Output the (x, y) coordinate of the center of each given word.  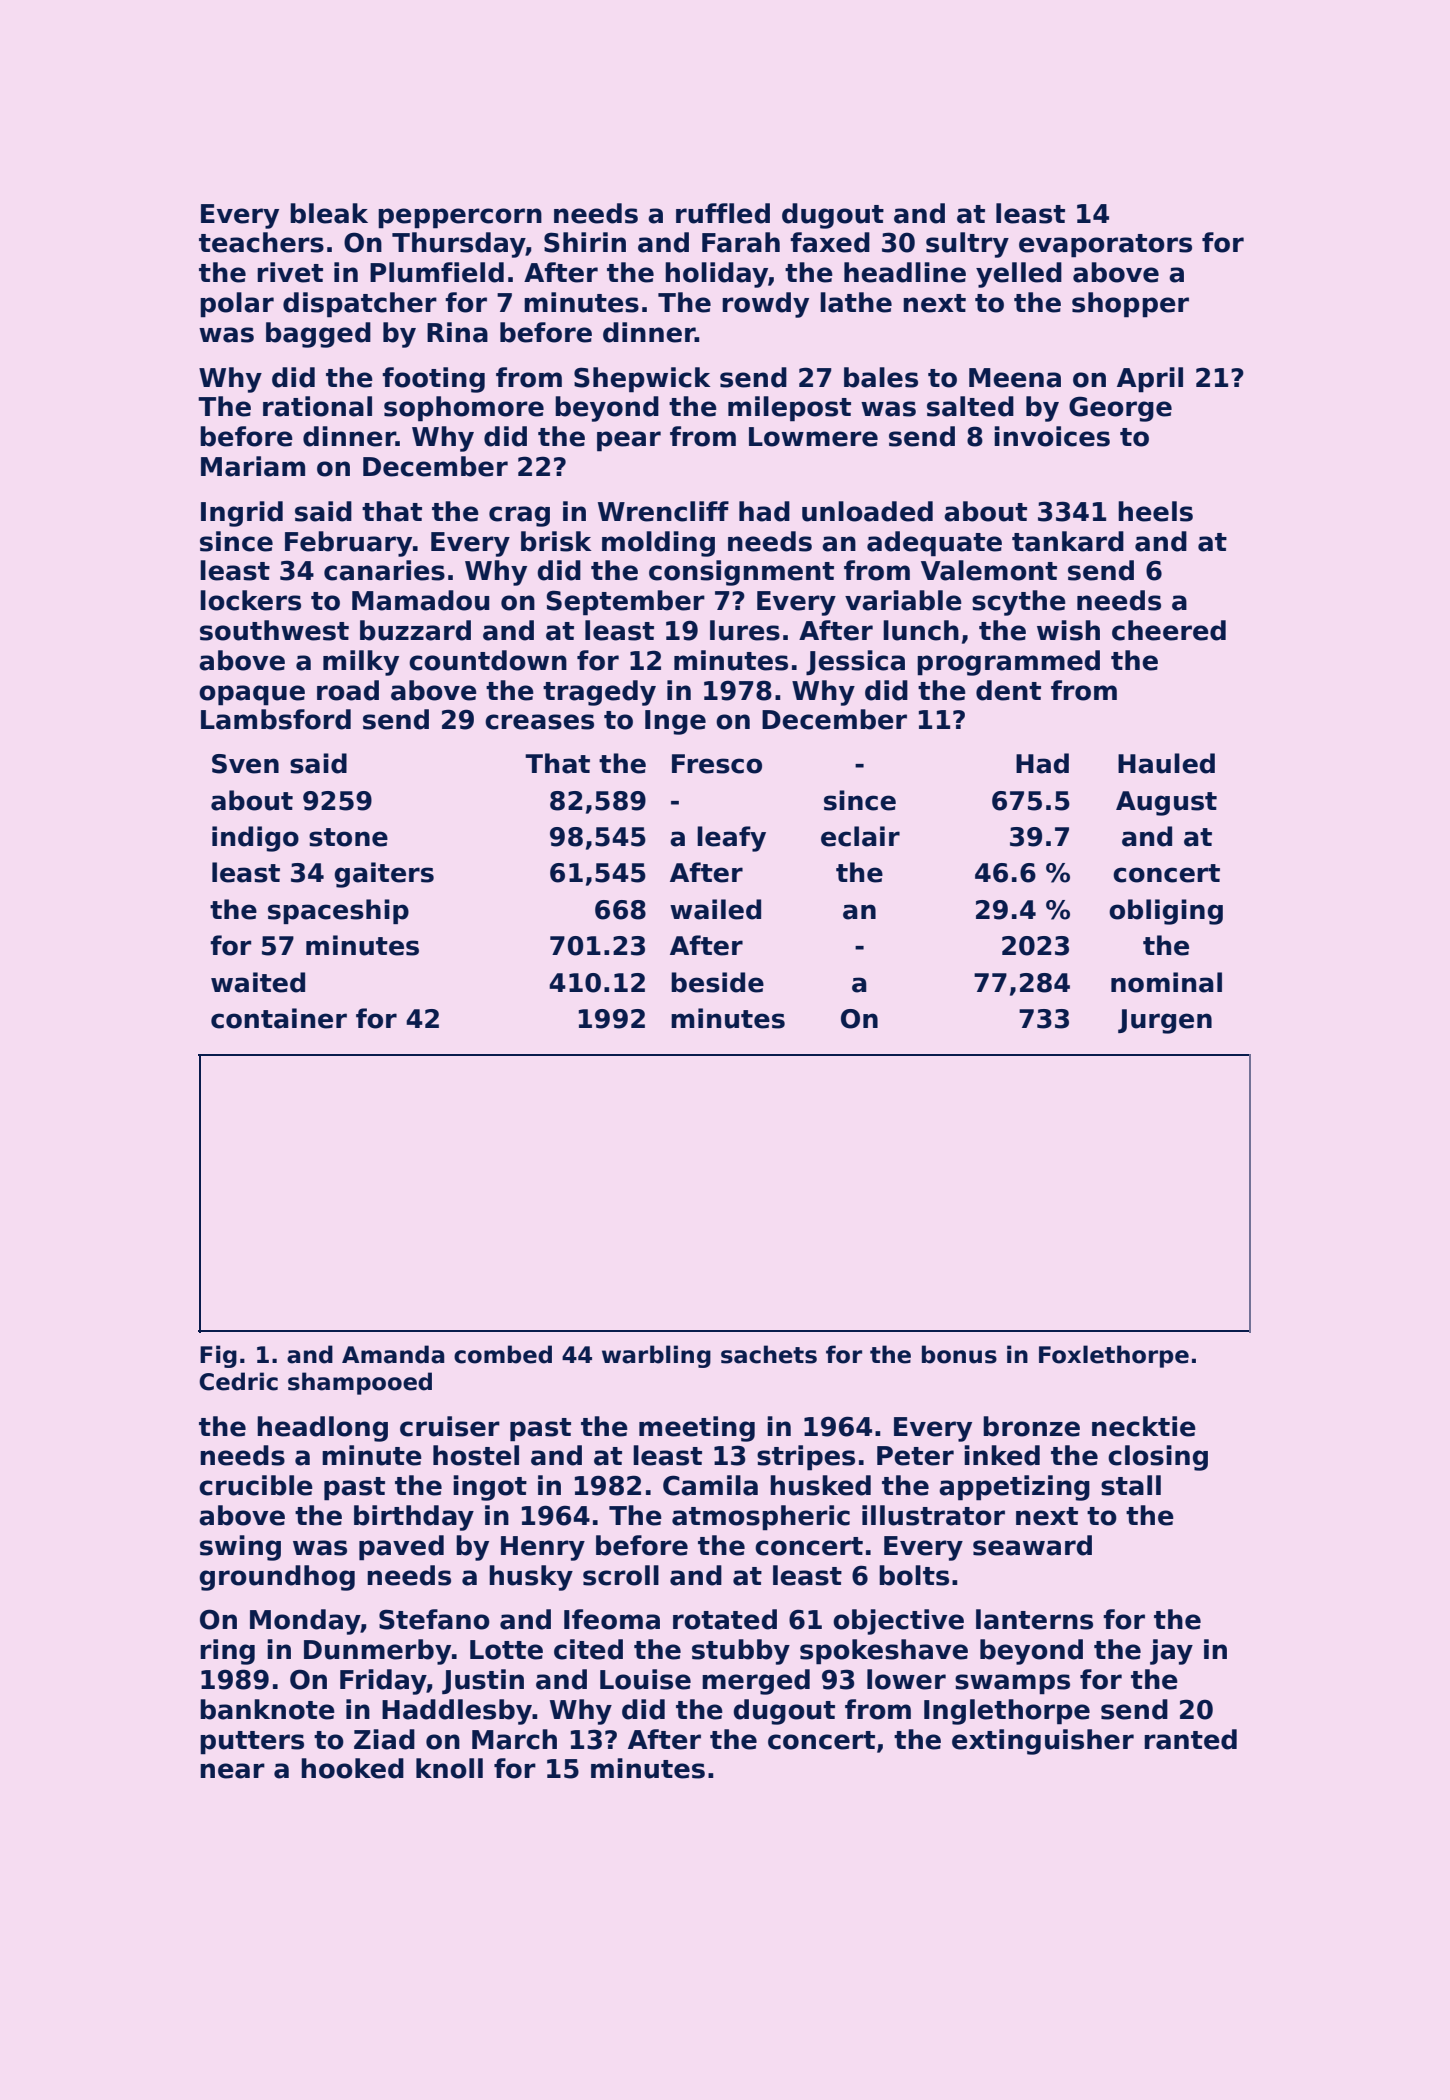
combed (503, 1354)
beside (717, 982)
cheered (1169, 630)
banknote (267, 1709)
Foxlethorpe (1114, 1356)
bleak (329, 213)
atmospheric (761, 1518)
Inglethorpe (1007, 1712)
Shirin (585, 242)
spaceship (338, 911)
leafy (731, 839)
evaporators (1105, 246)
